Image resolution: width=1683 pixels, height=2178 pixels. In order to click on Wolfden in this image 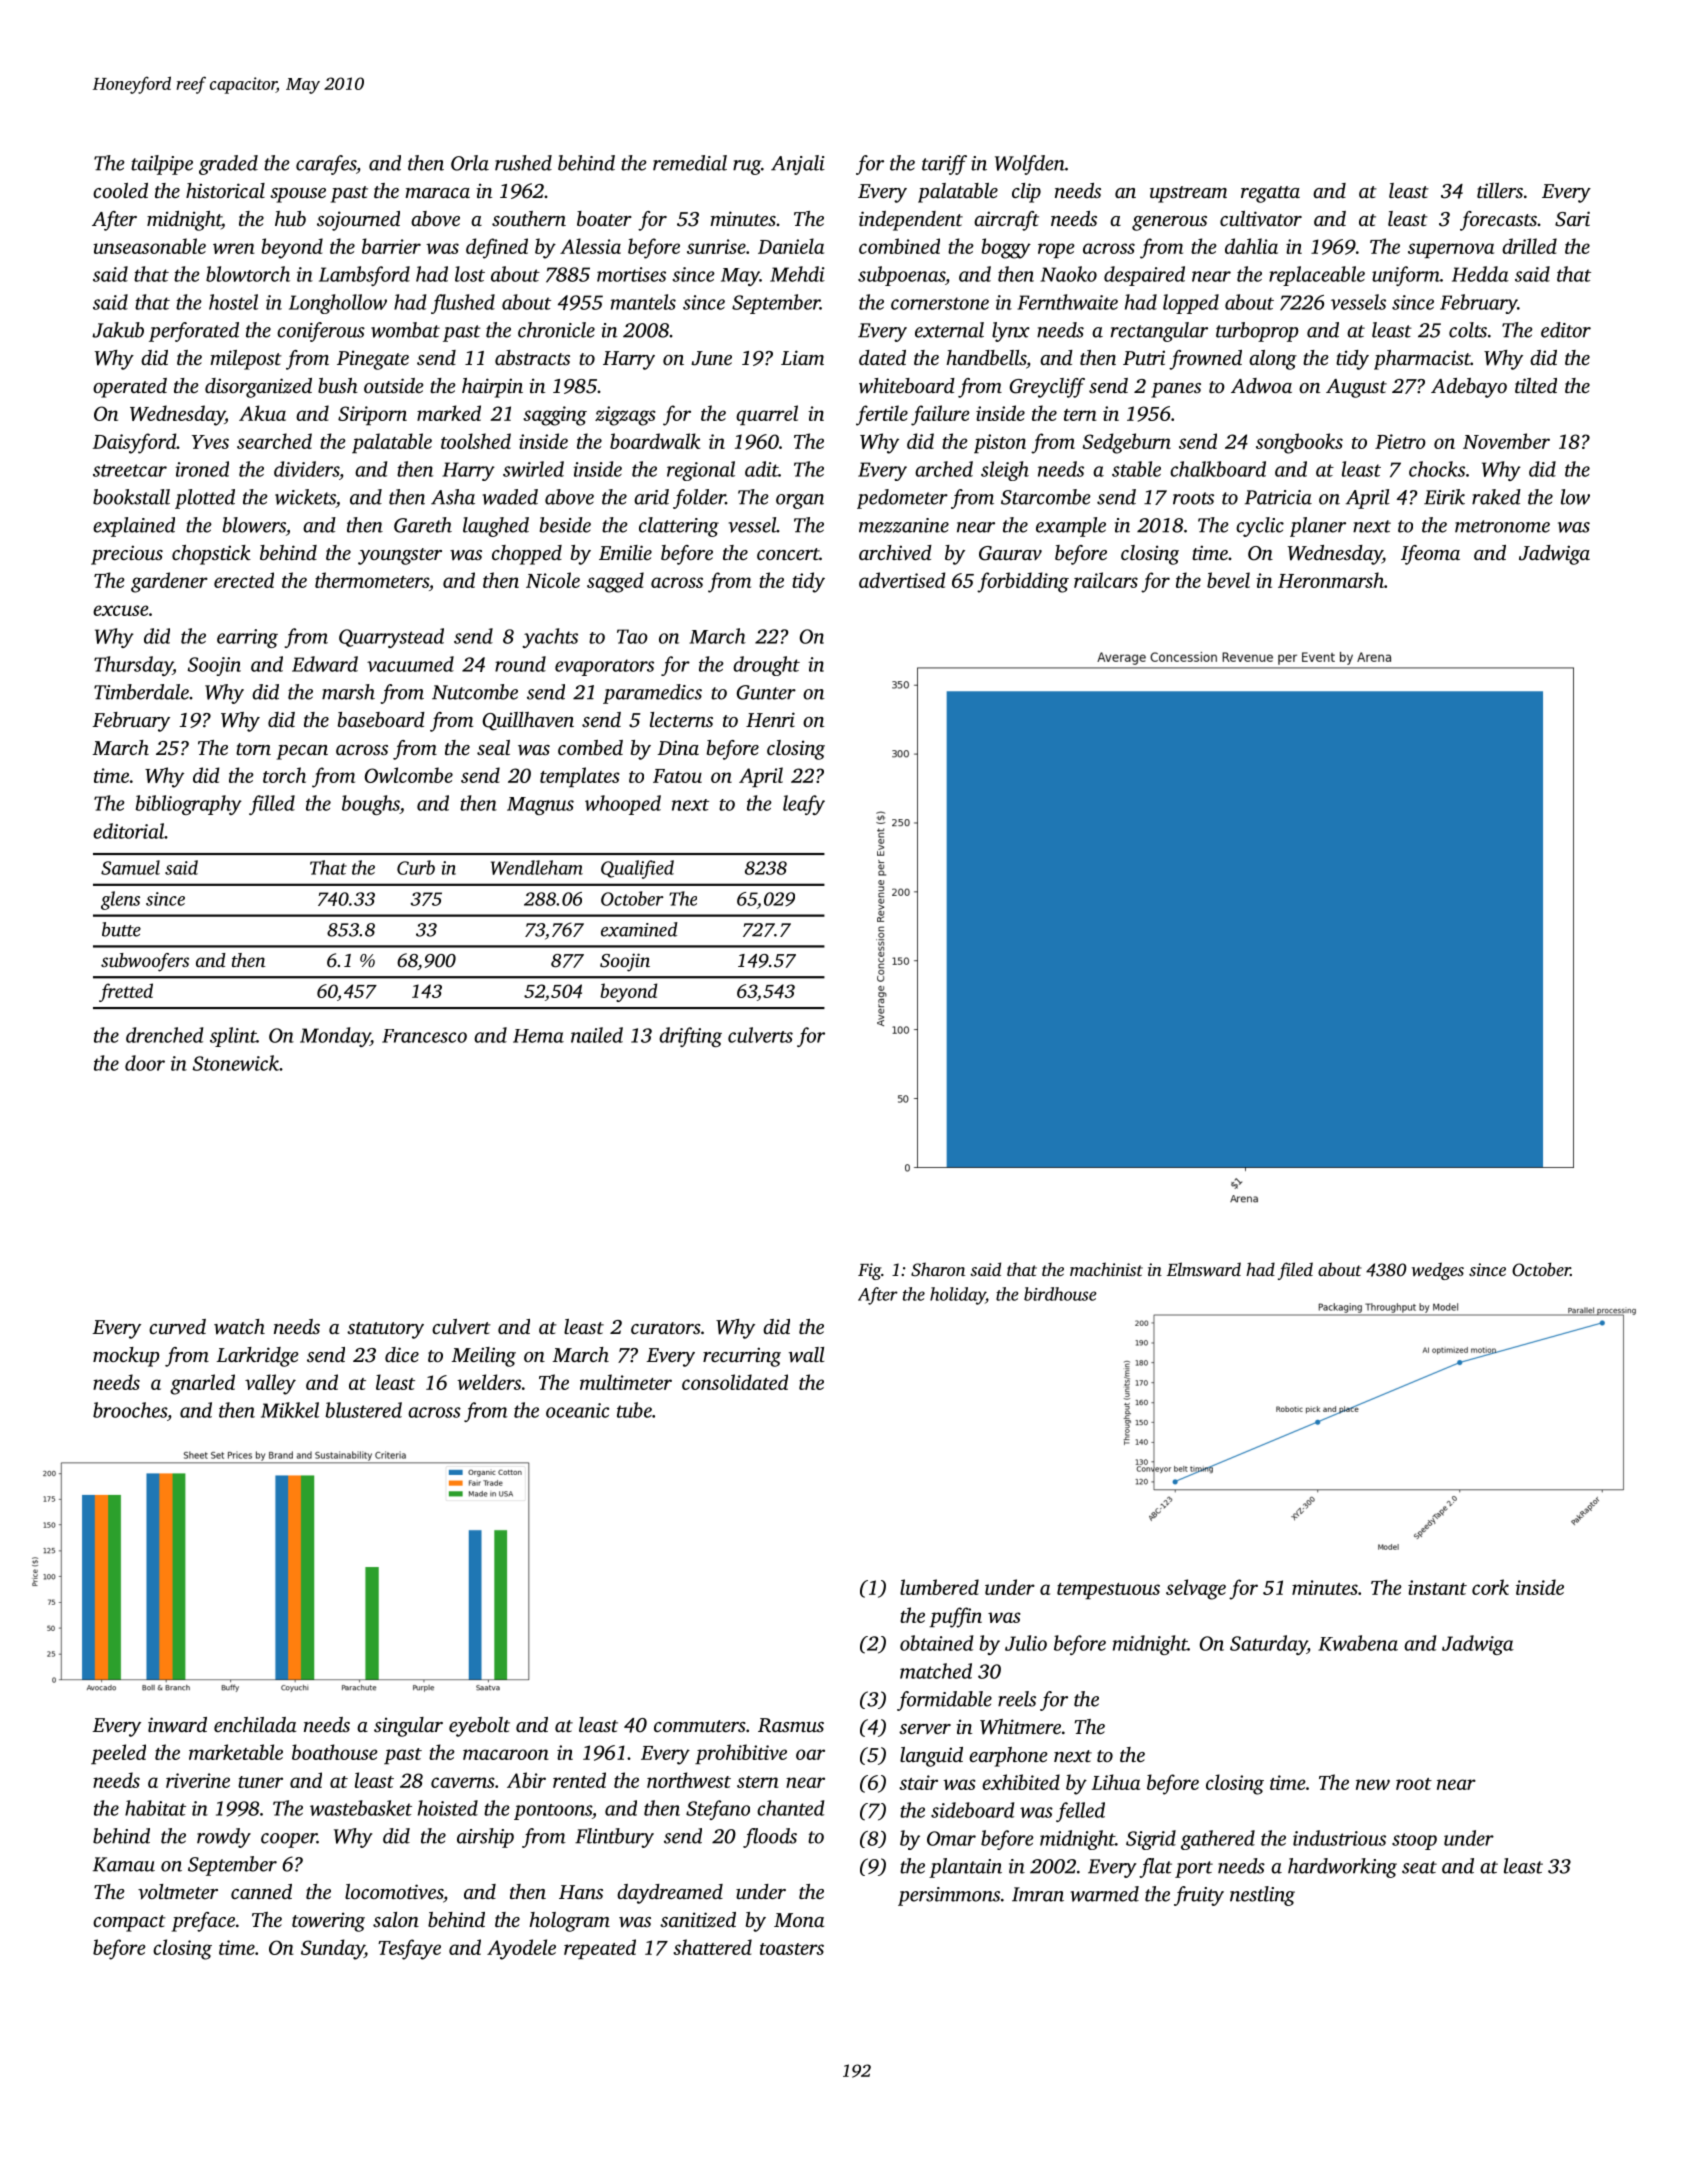, I will do `click(1030, 165)`.
